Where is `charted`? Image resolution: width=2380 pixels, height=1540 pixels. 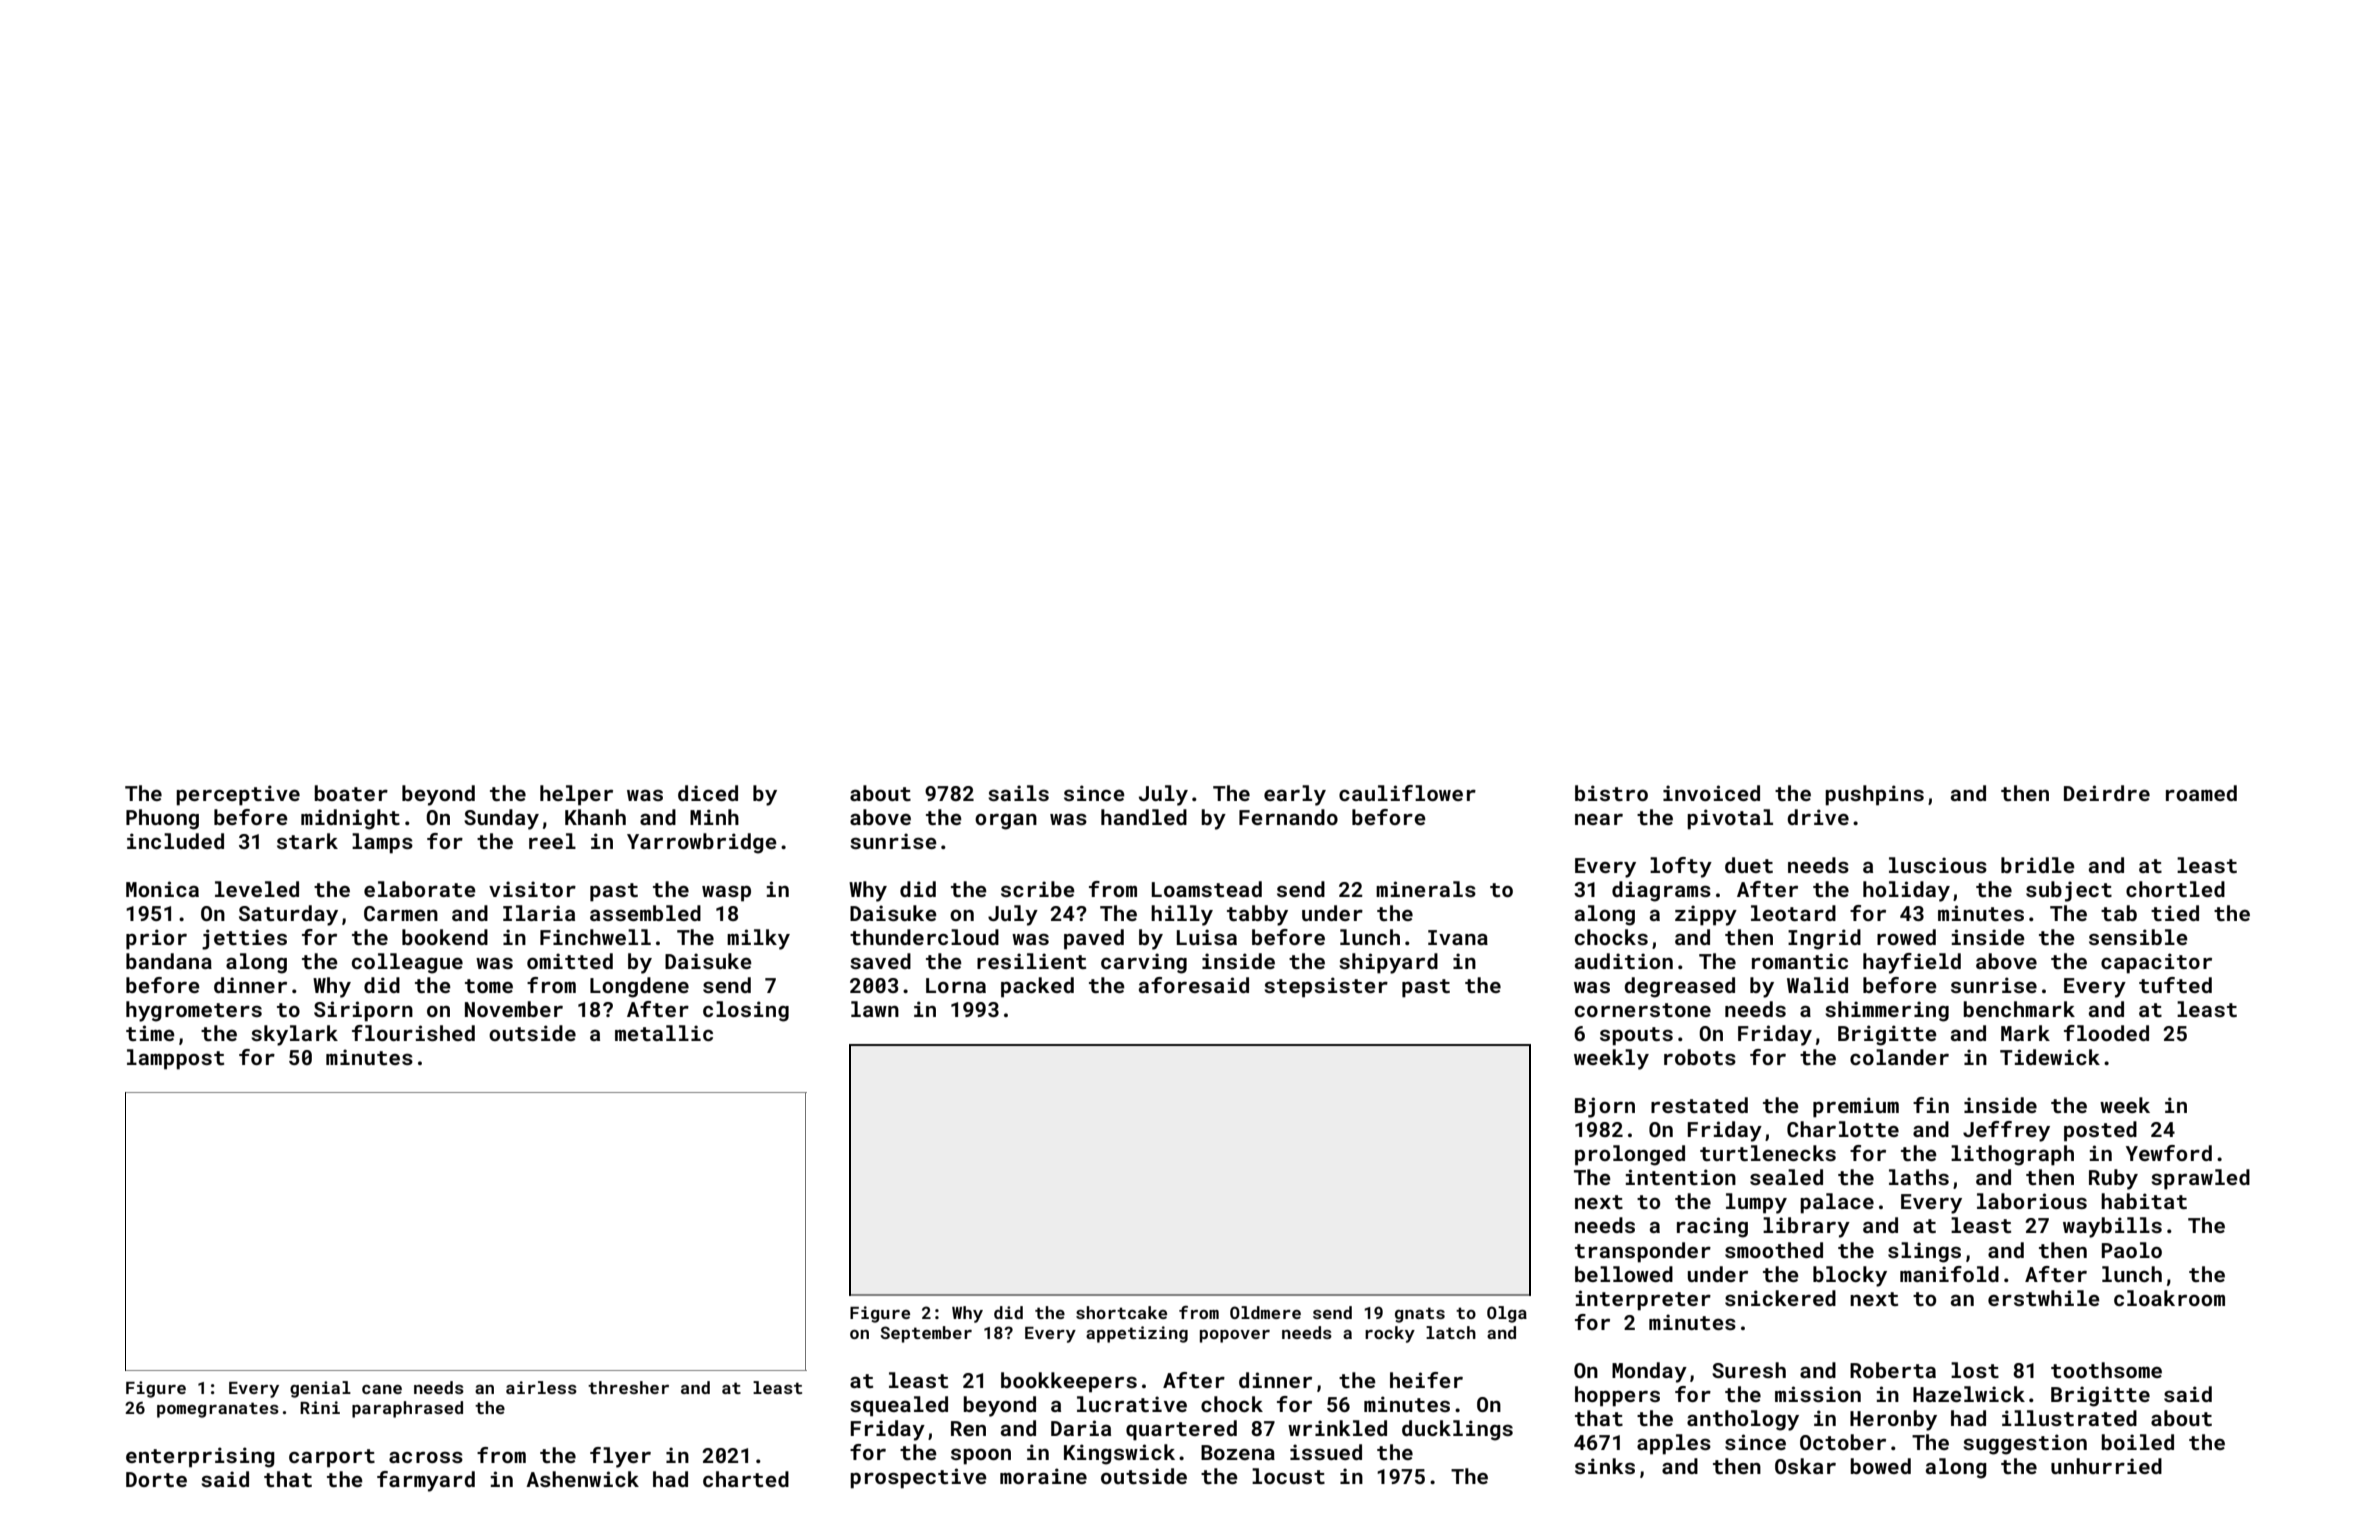
charted is located at coordinates (746, 1479).
